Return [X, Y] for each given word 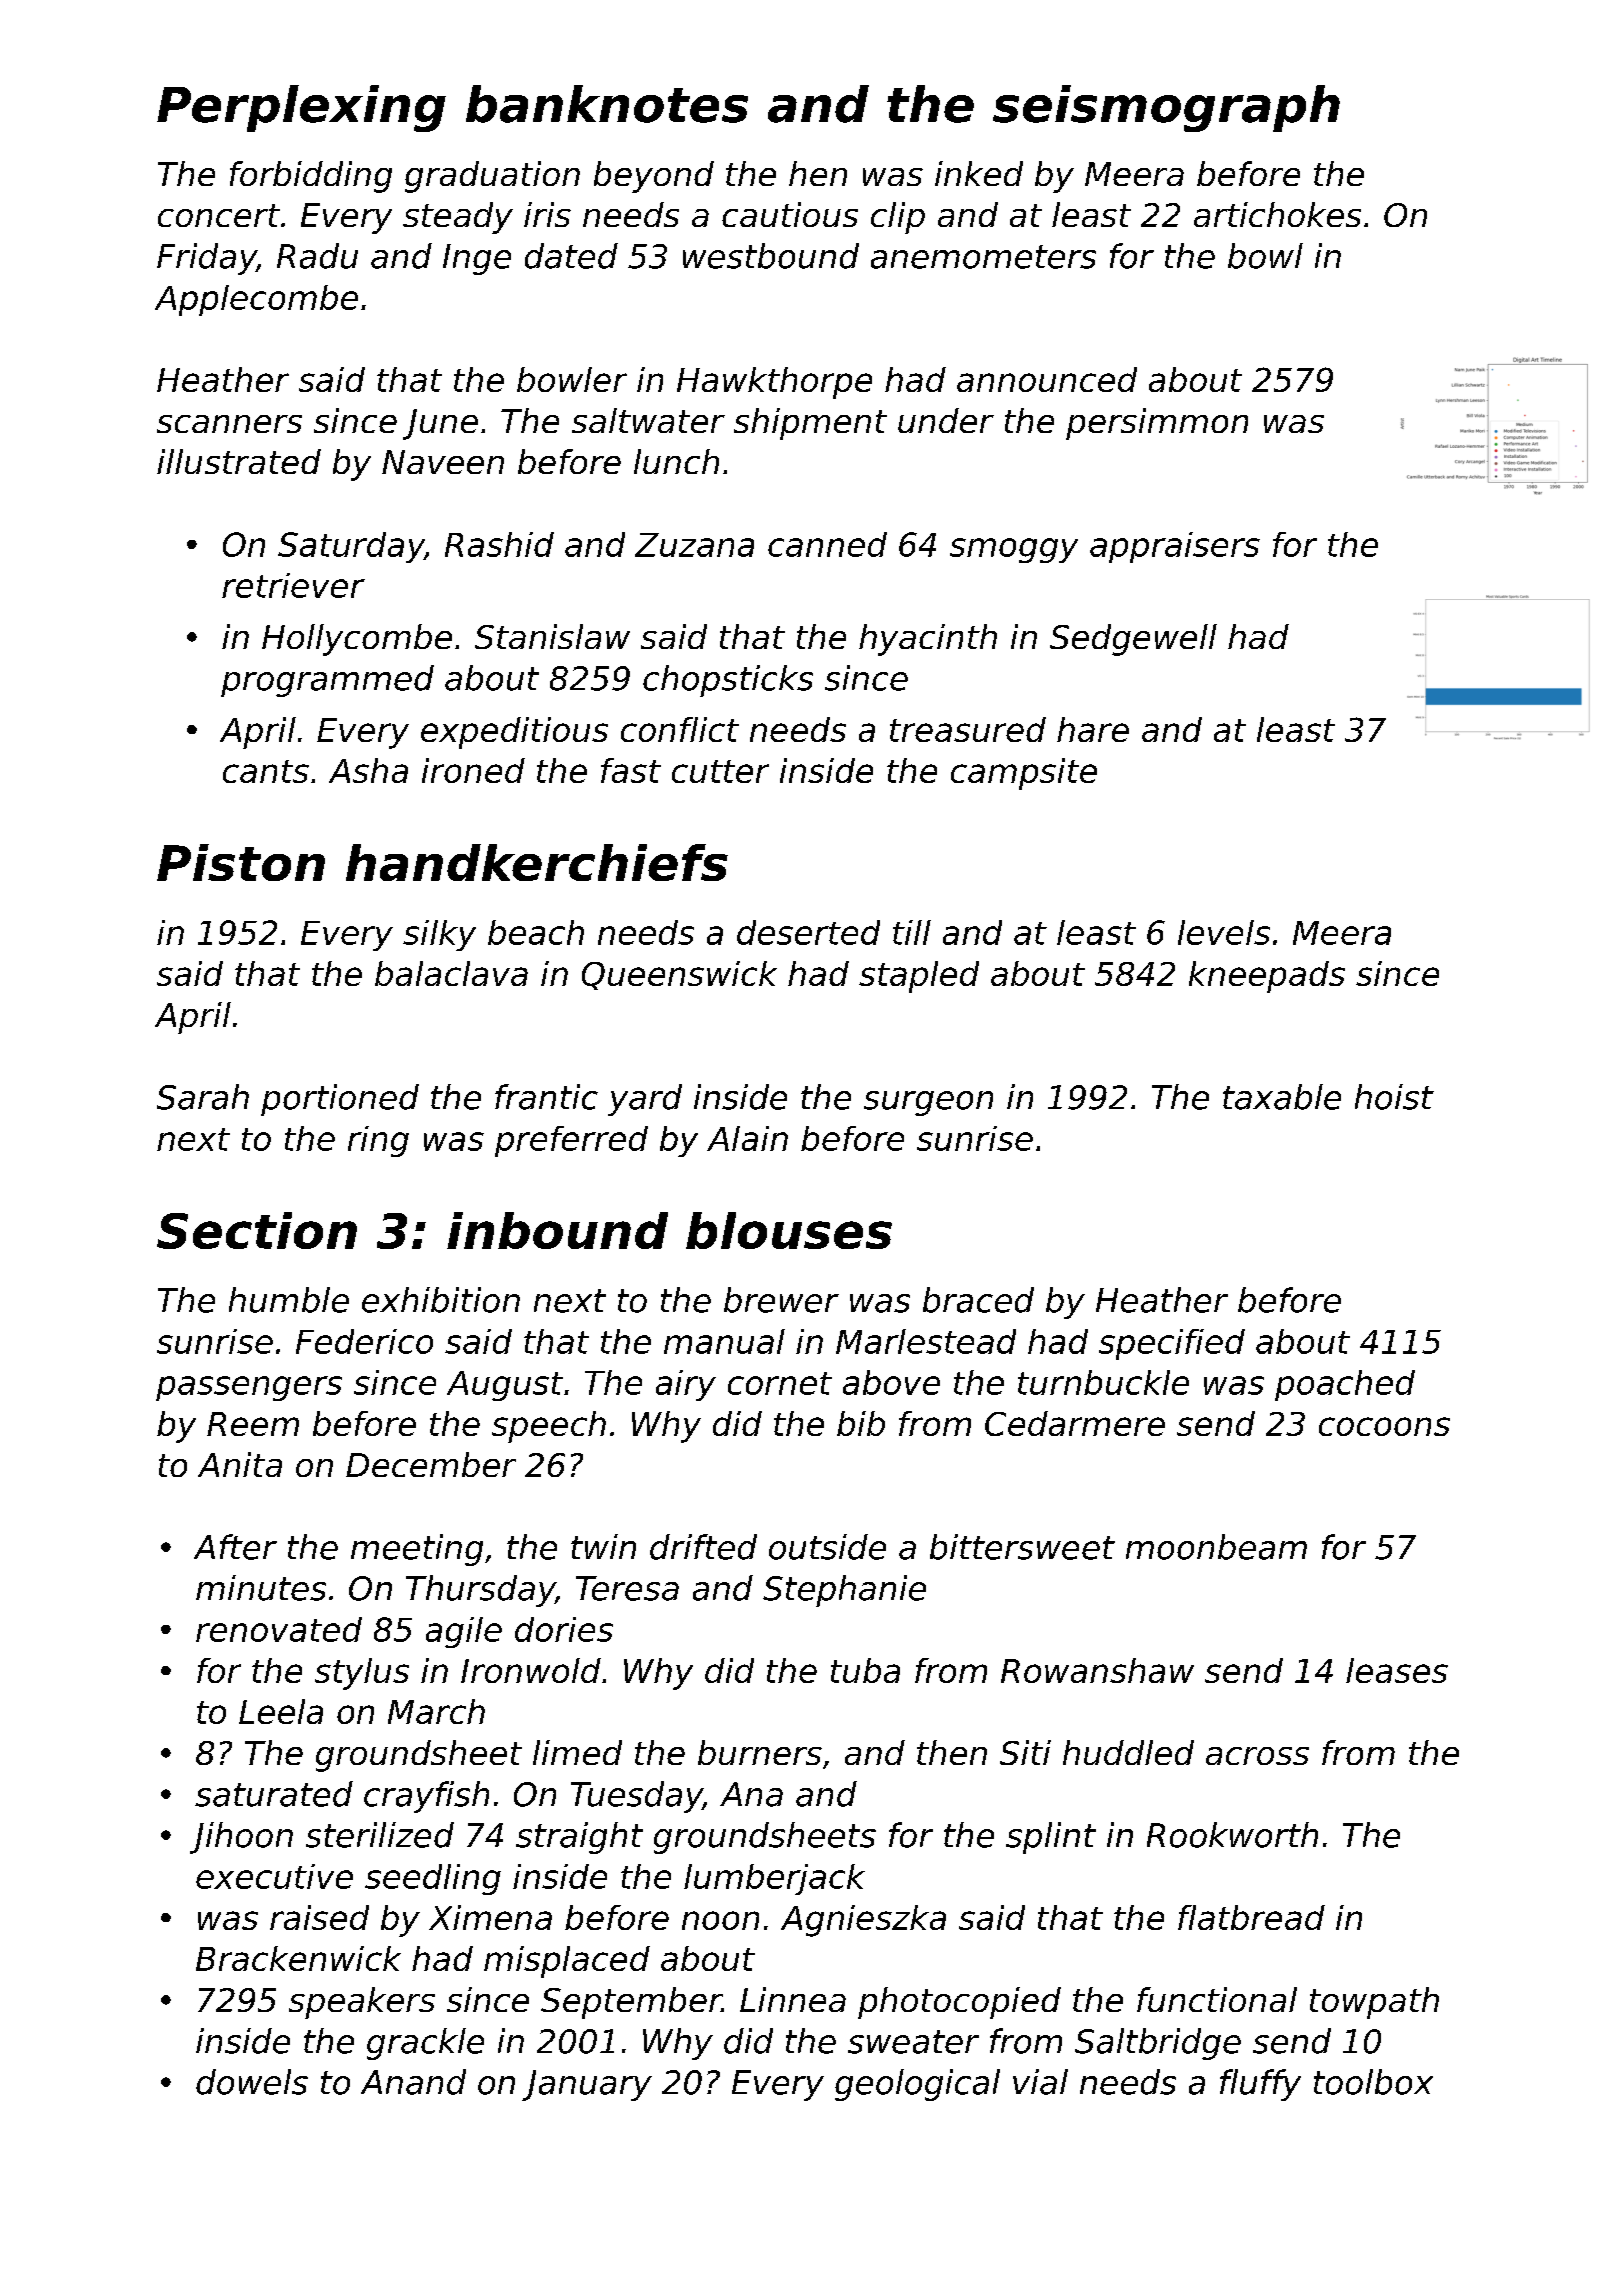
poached [1345, 1385]
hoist [1394, 1097]
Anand [413, 2082]
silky [439, 935]
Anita [240, 1464]
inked [979, 173]
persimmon [1157, 424]
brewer [781, 1300]
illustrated [239, 461]
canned [827, 544]
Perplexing [301, 108]
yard [645, 1100]
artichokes [1277, 214]
